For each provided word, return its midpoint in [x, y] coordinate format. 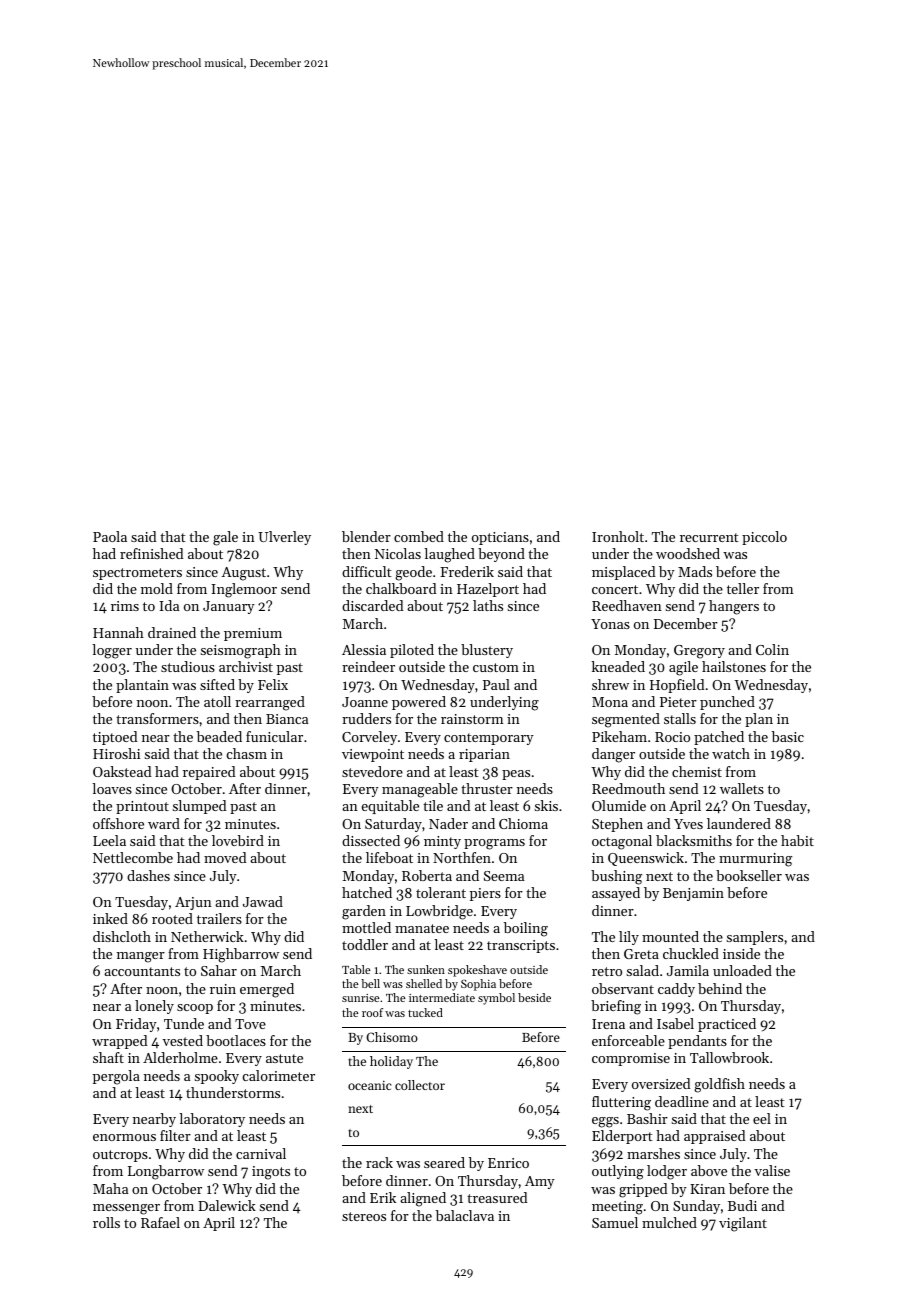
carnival [261, 1153]
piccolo [764, 538]
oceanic [369, 1085]
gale [225, 538]
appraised [714, 1137]
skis [546, 805]
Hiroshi [116, 753]
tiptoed [115, 738]
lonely [154, 1007]
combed [419, 536]
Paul [496, 684]
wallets [742, 788]
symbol [496, 999]
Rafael [160, 1222]
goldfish [719, 1085]
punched [727, 703]
